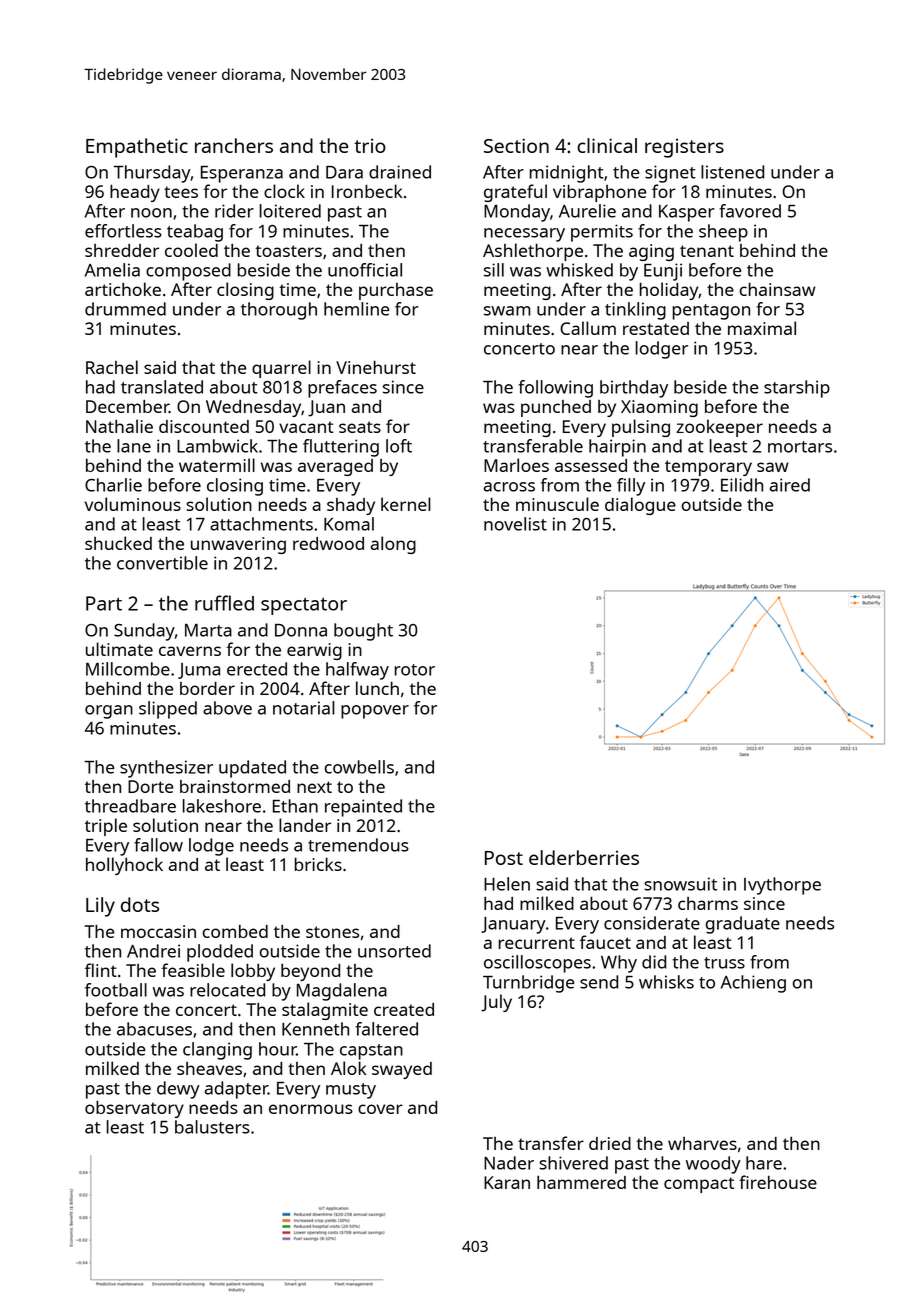 Image resolution: width=924 pixels, height=1314 pixels. I want to click on erected, so click(257, 669).
